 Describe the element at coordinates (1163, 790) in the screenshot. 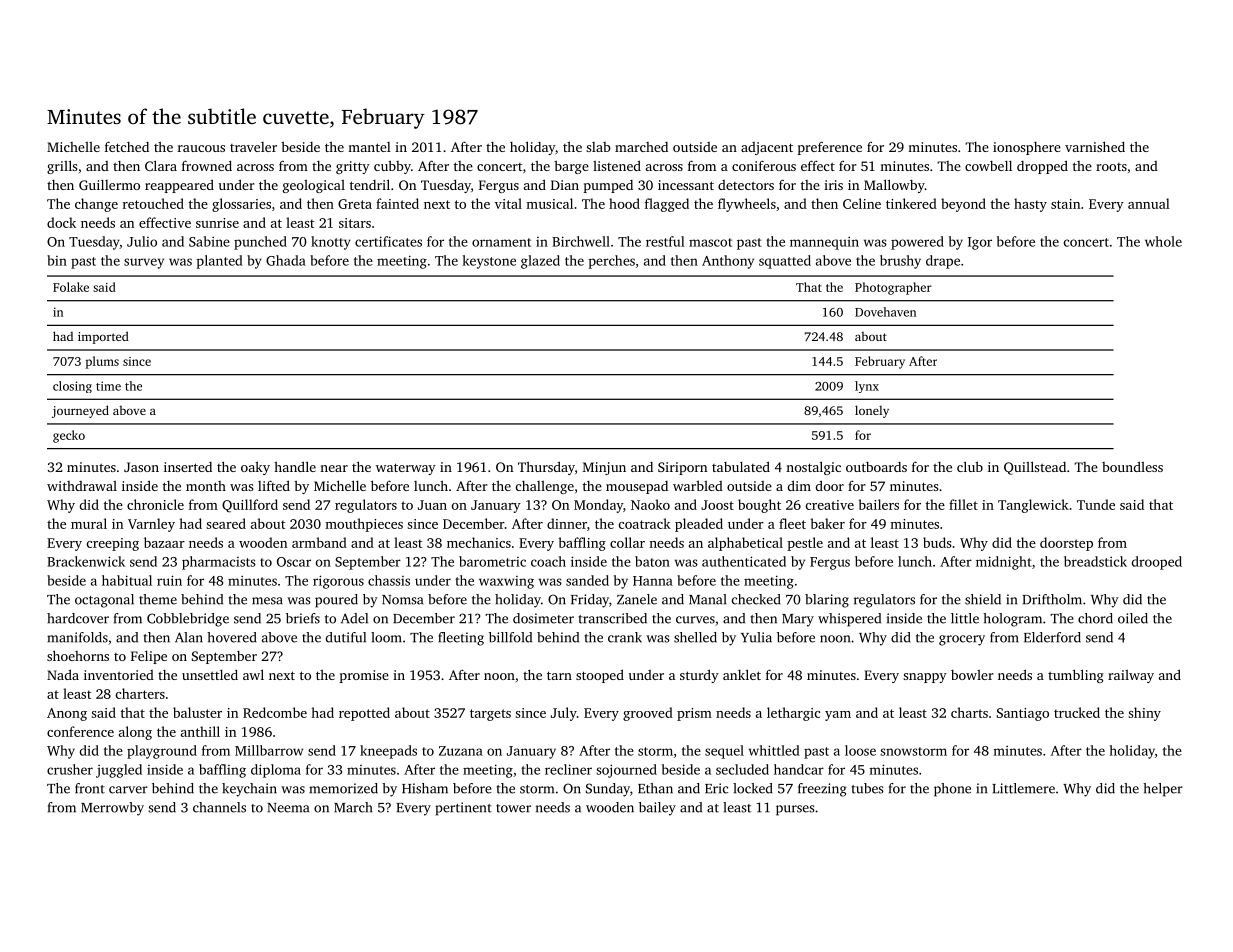

I see `helper` at that location.
